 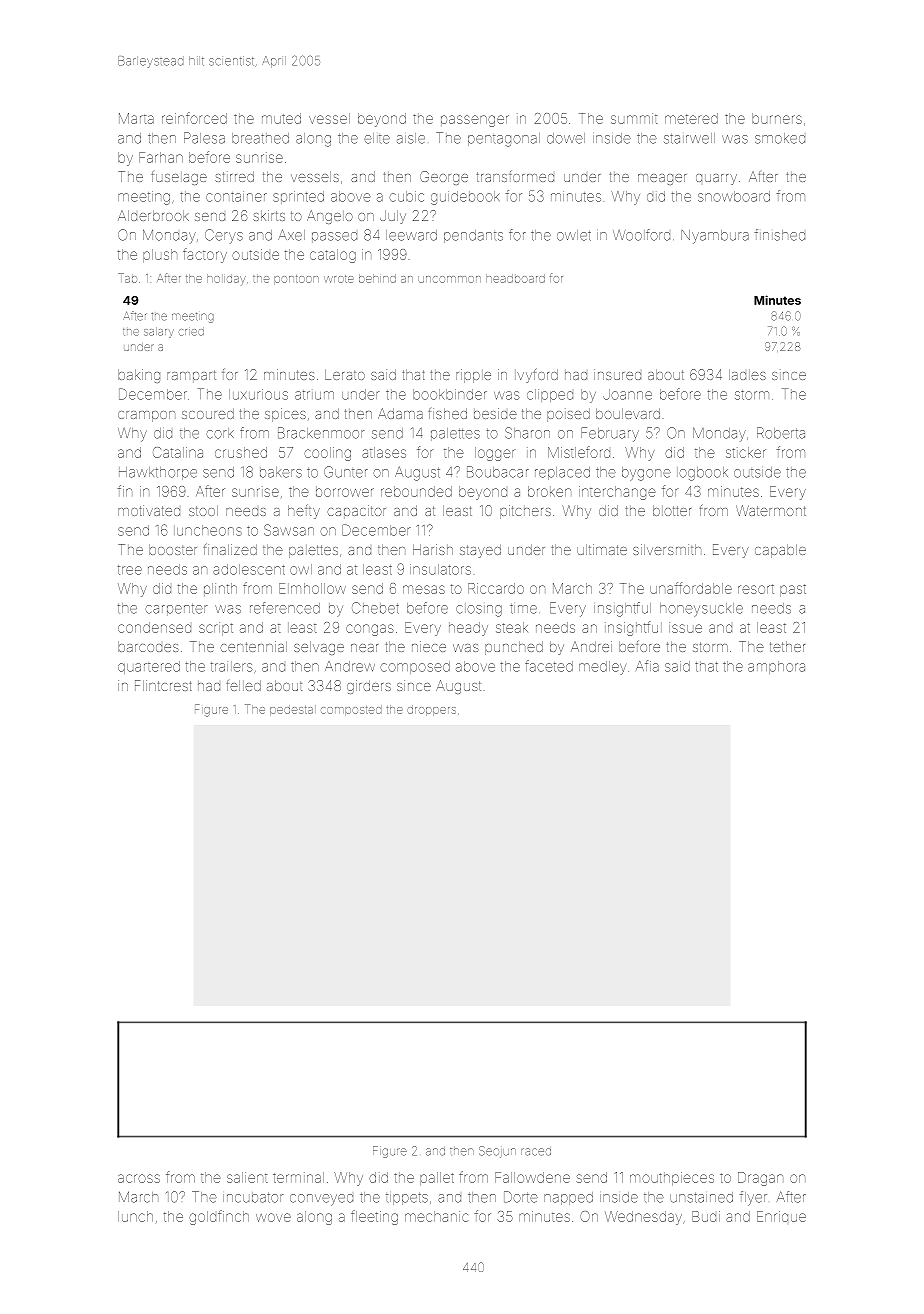 I want to click on bygone, so click(x=646, y=474).
